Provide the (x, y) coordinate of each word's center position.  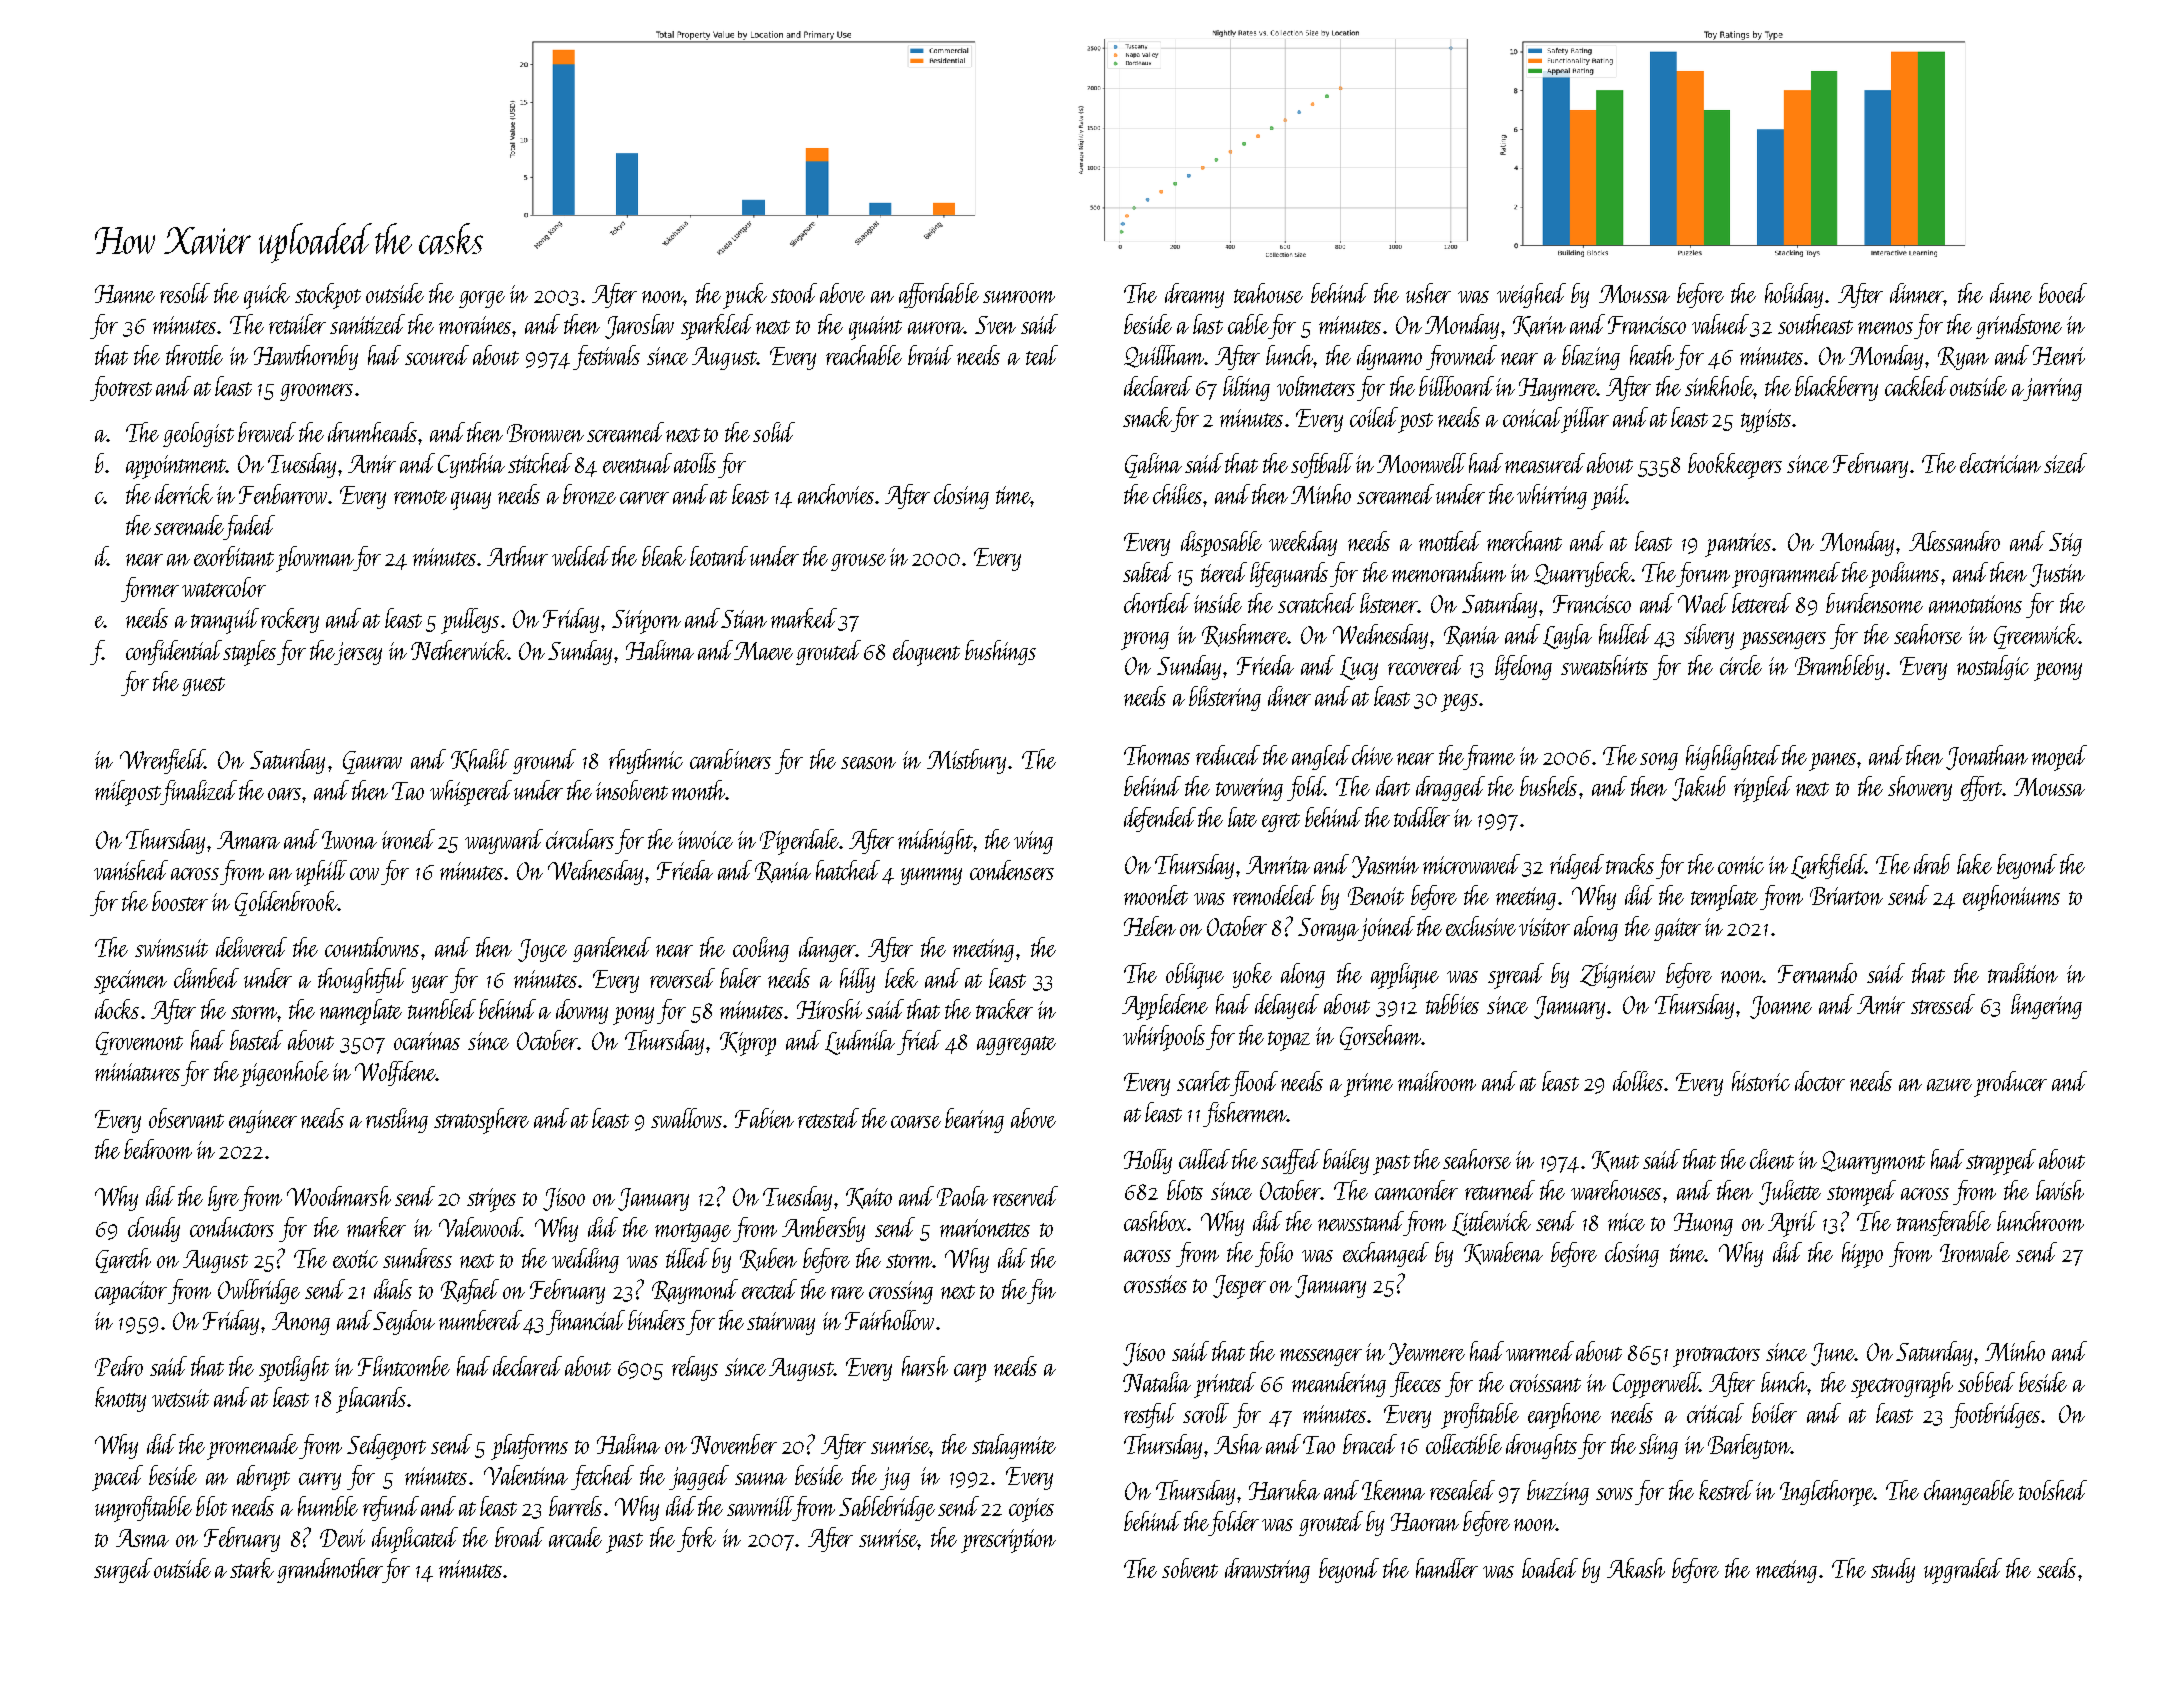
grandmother (330, 1570)
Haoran (1425, 1522)
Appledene (1165, 1007)
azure (1949, 1085)
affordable (939, 295)
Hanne (125, 294)
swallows (686, 1118)
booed (2063, 293)
